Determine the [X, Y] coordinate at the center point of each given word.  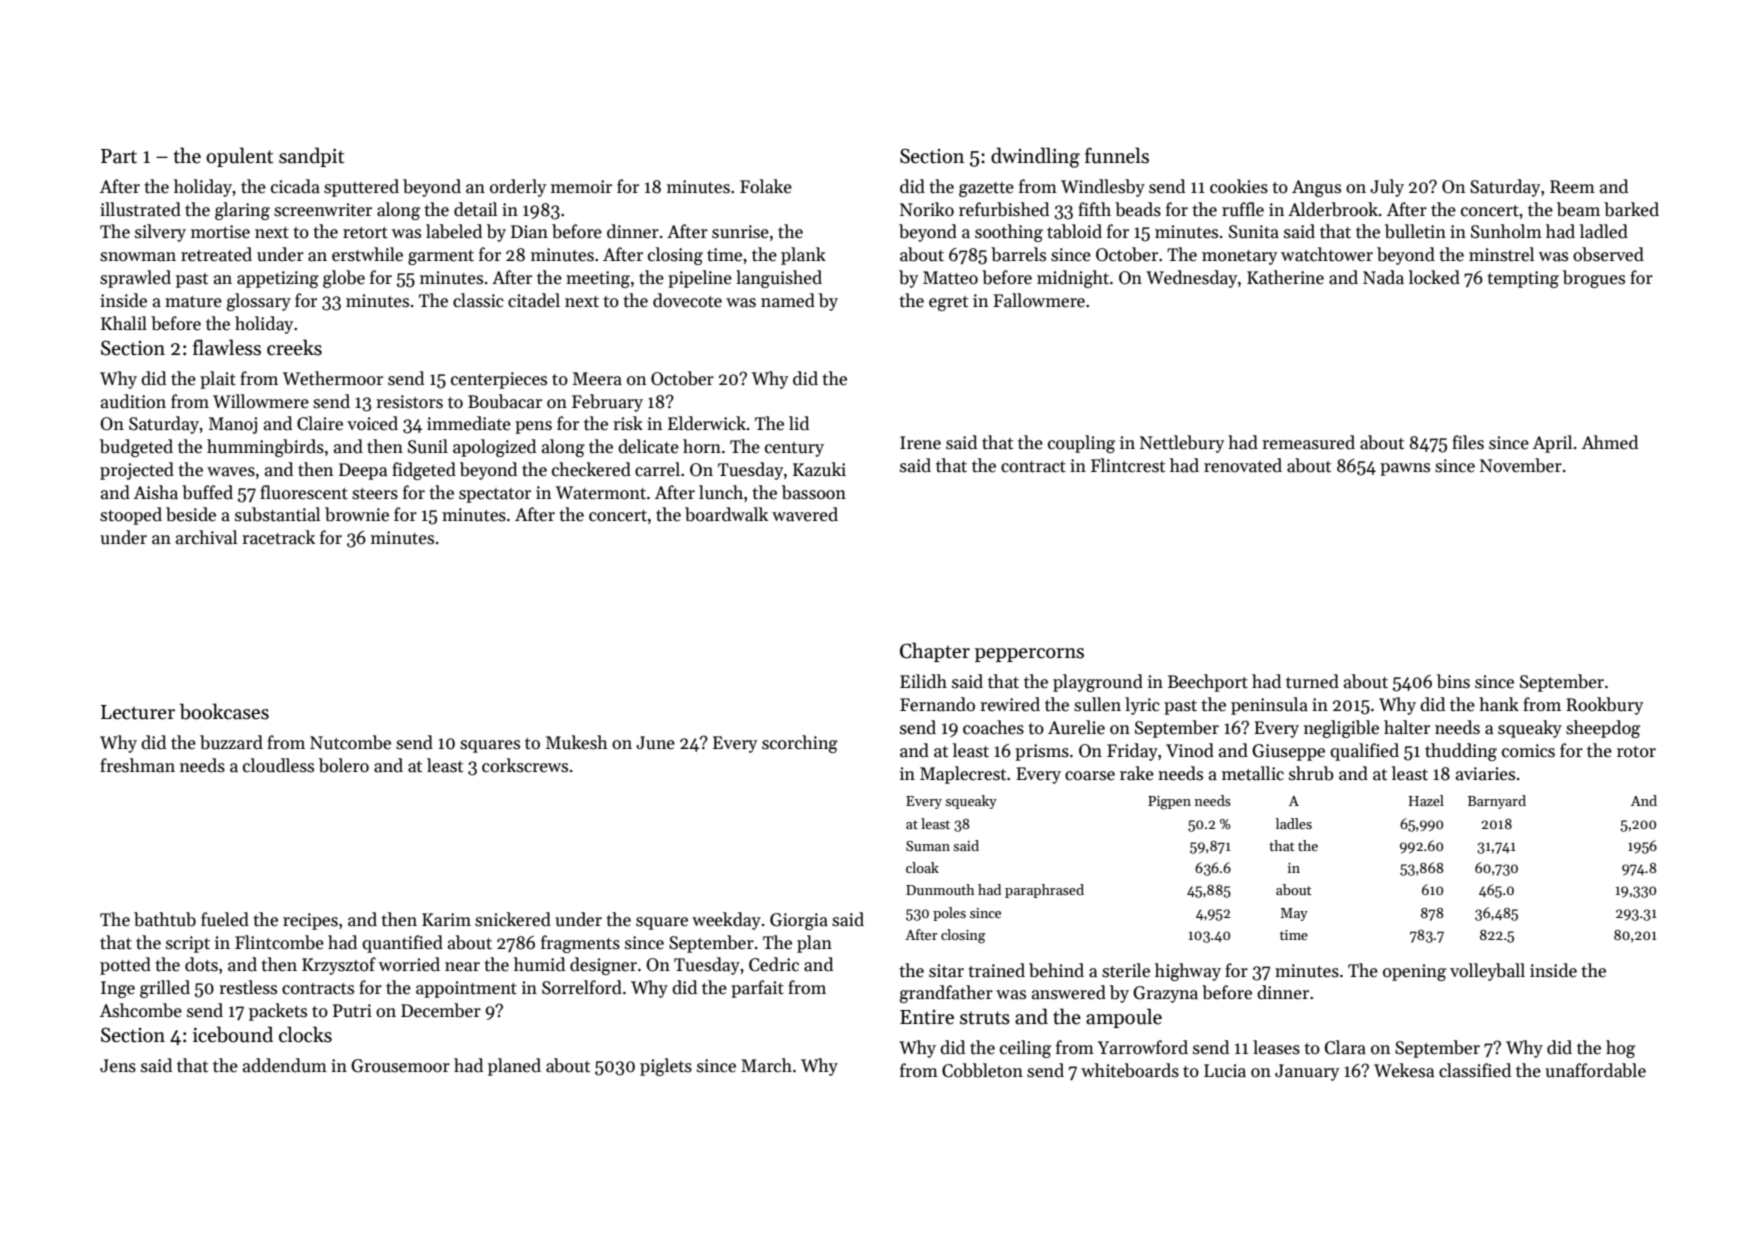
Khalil [124, 323]
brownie [357, 514]
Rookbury [1604, 706]
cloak [922, 867]
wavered [805, 514]
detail [475, 209]
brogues [1594, 279]
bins [1453, 681]
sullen [1097, 704]
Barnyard [1497, 802]
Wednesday [1191, 279]
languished [779, 279]
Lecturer [138, 712]
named [788, 300]
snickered [513, 919]
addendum [285, 1065]
